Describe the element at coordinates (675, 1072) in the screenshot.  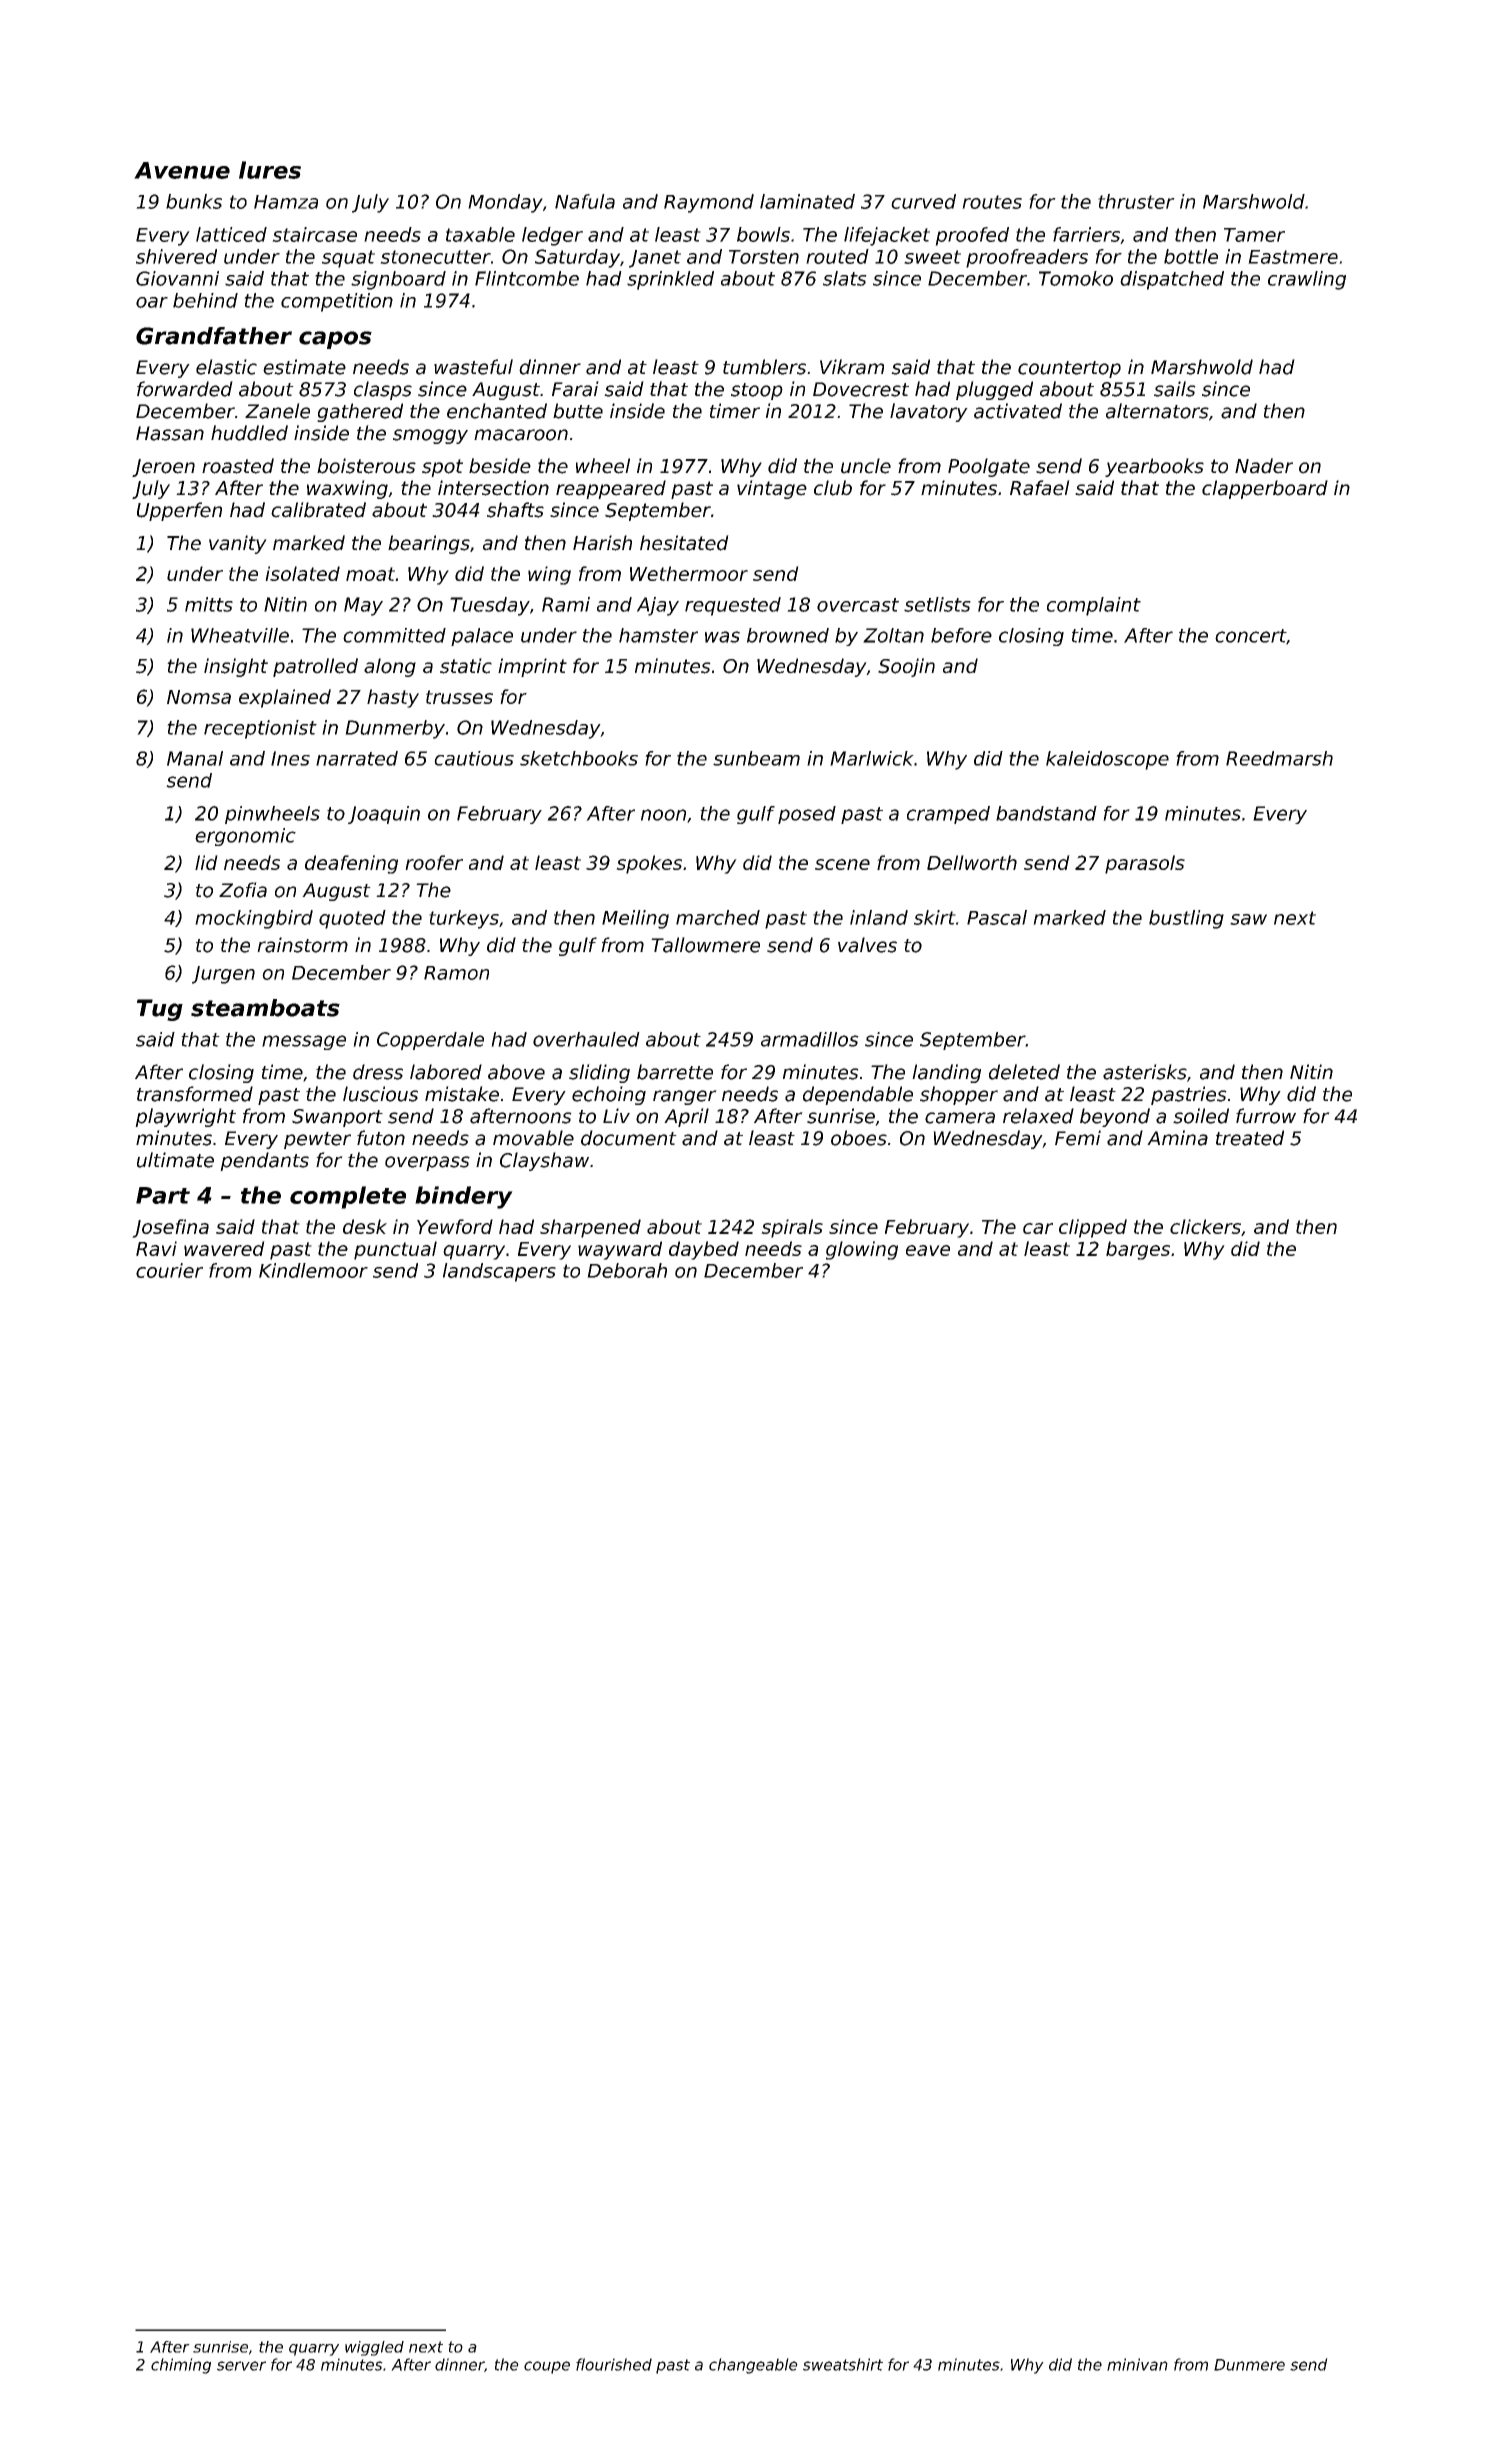
I see `barrette` at that location.
